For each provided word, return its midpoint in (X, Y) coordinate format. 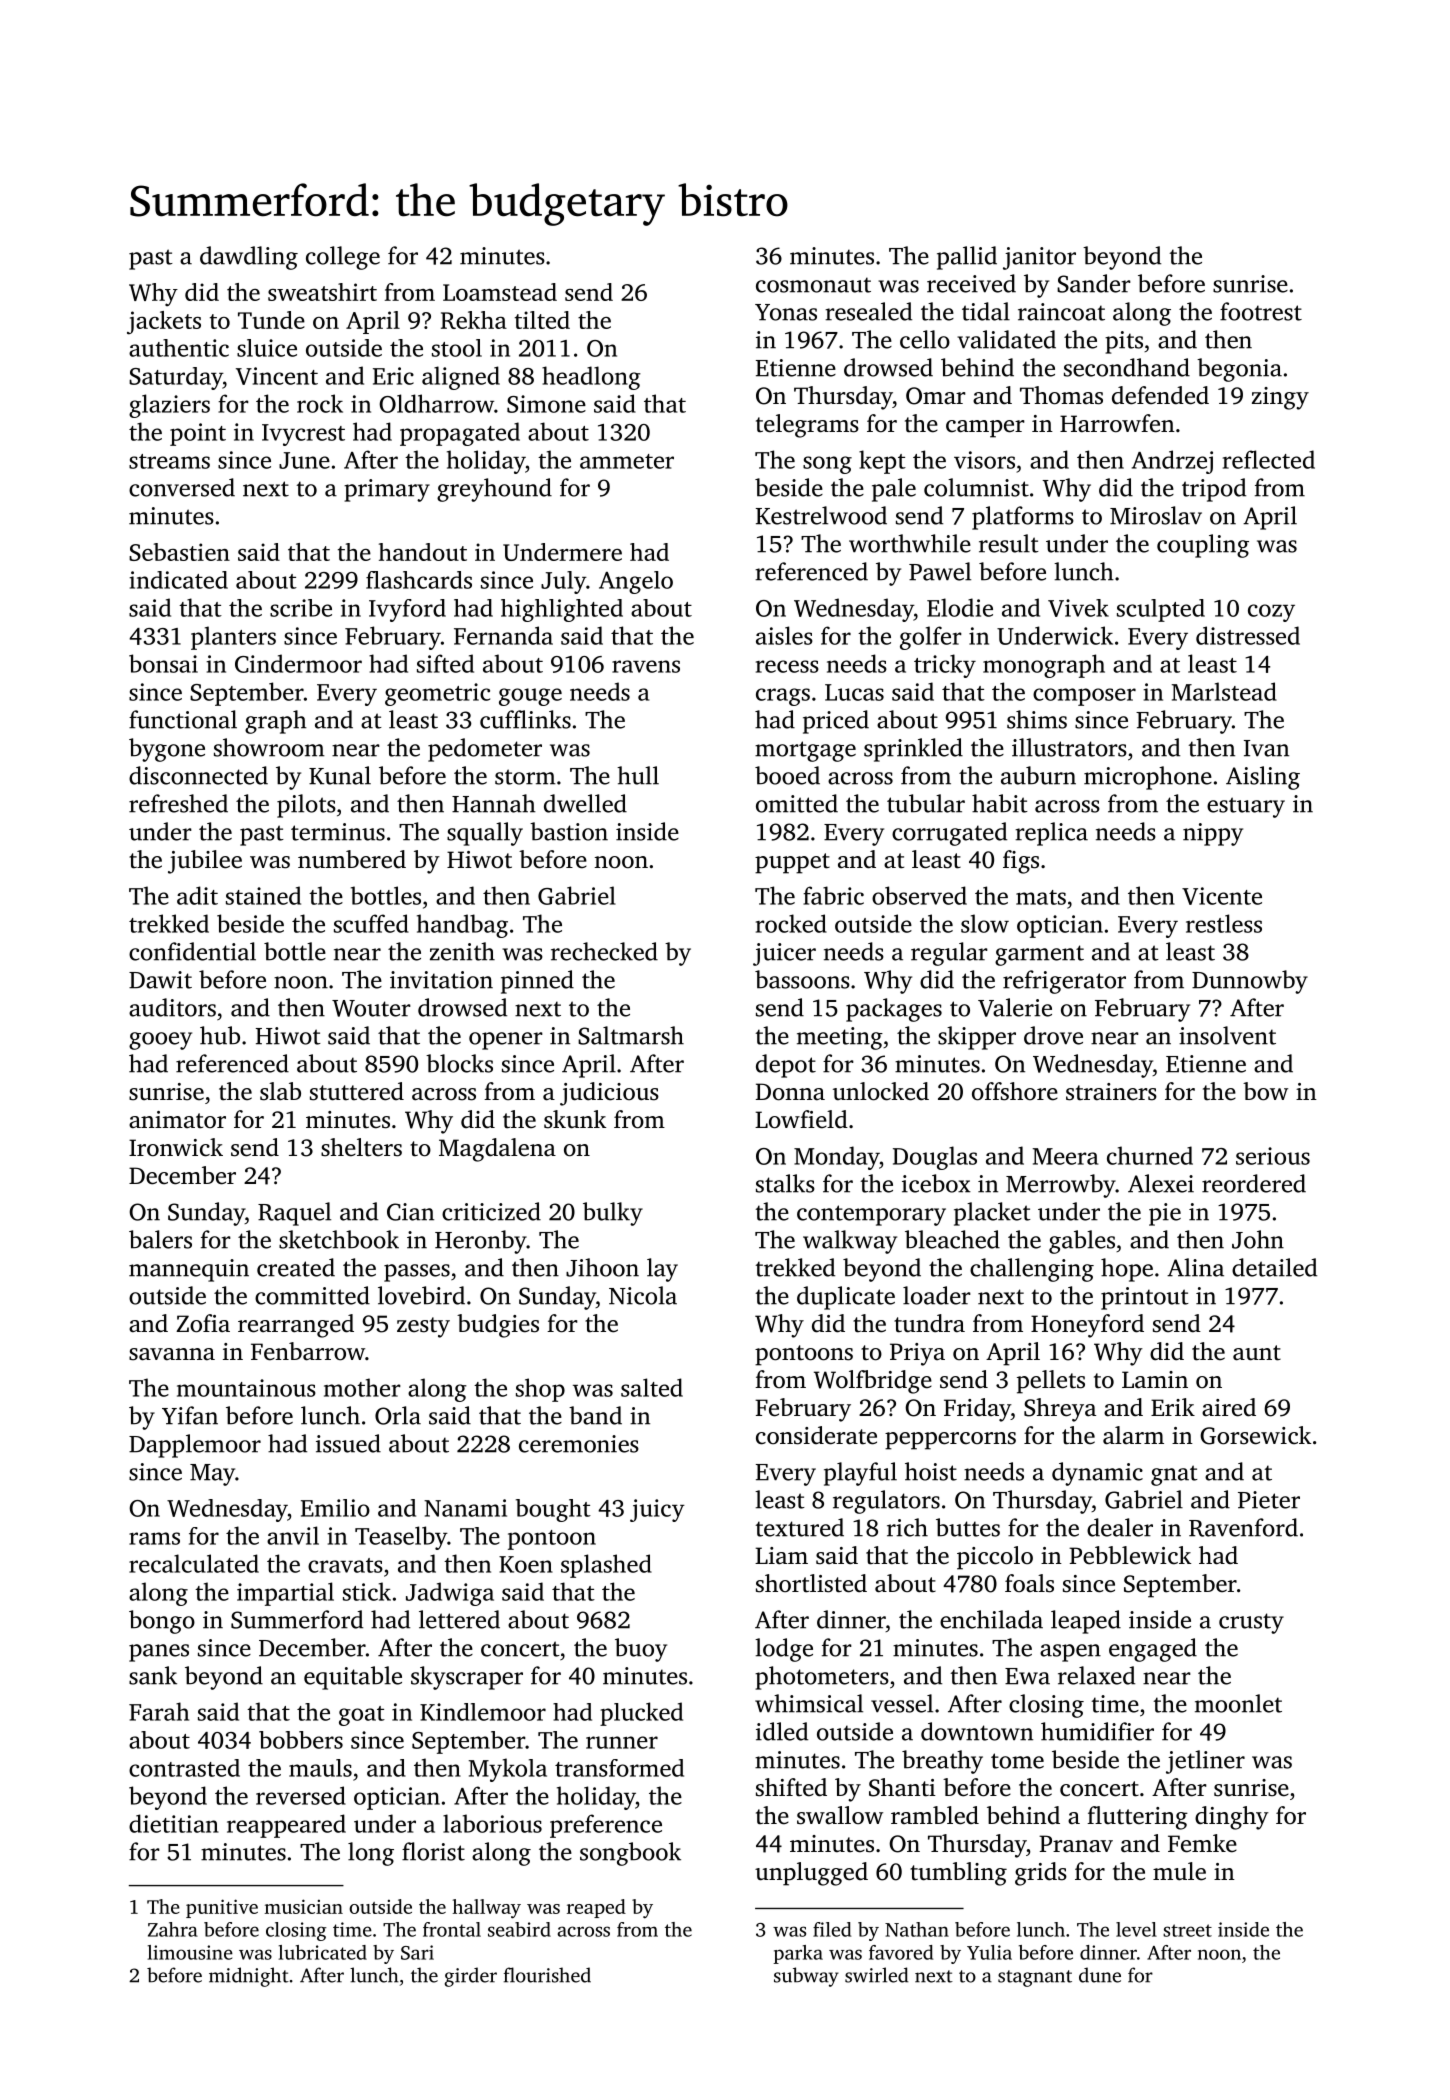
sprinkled (913, 750)
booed (787, 775)
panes (159, 1653)
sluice (267, 348)
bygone (167, 750)
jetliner (1205, 1762)
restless (1224, 923)
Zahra (173, 1929)
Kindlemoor (483, 1712)
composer (1084, 697)
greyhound (494, 490)
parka (798, 1954)
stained (263, 895)
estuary (1246, 807)
